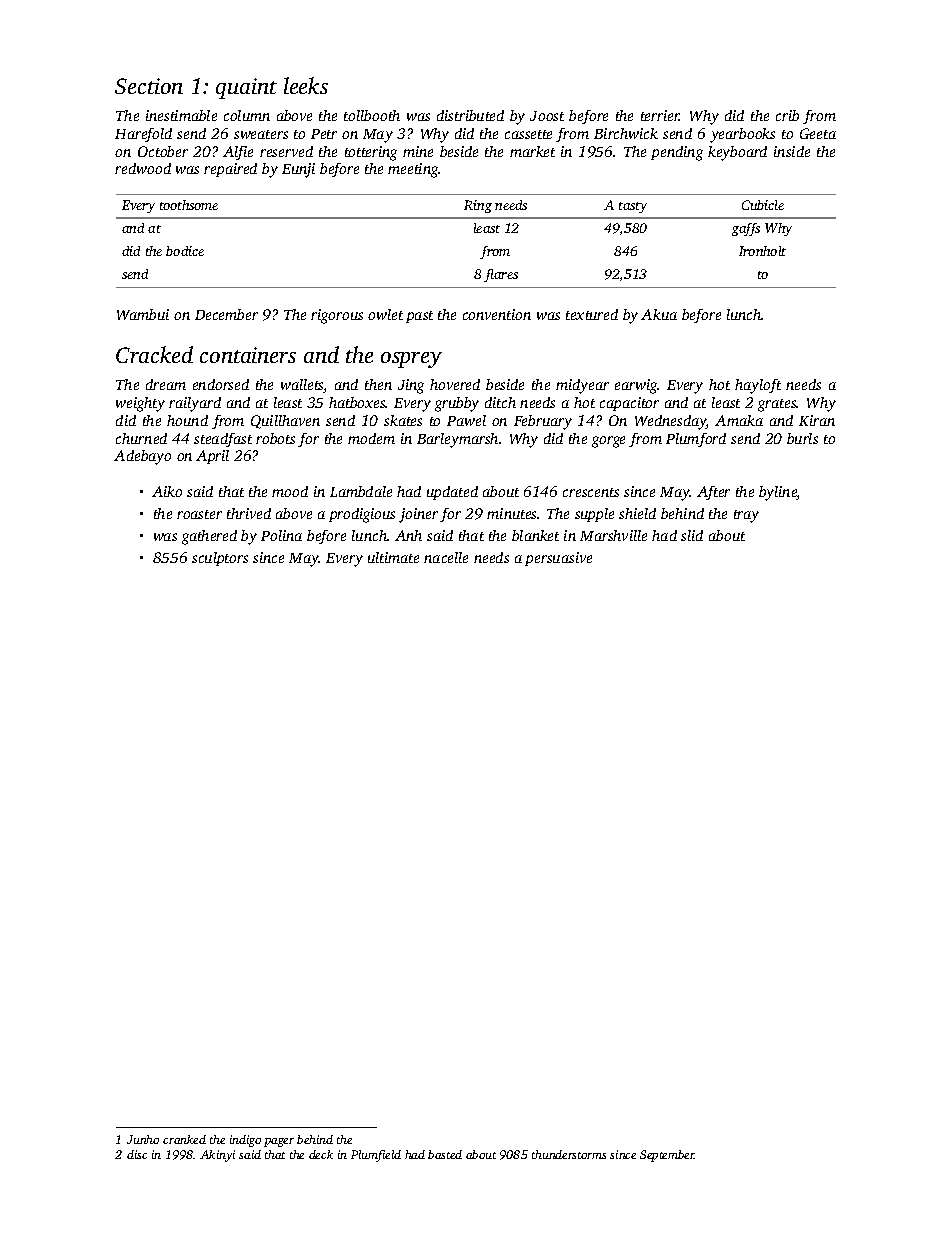 This screenshot has width=952, height=1233. I want to click on gathered, so click(209, 537).
